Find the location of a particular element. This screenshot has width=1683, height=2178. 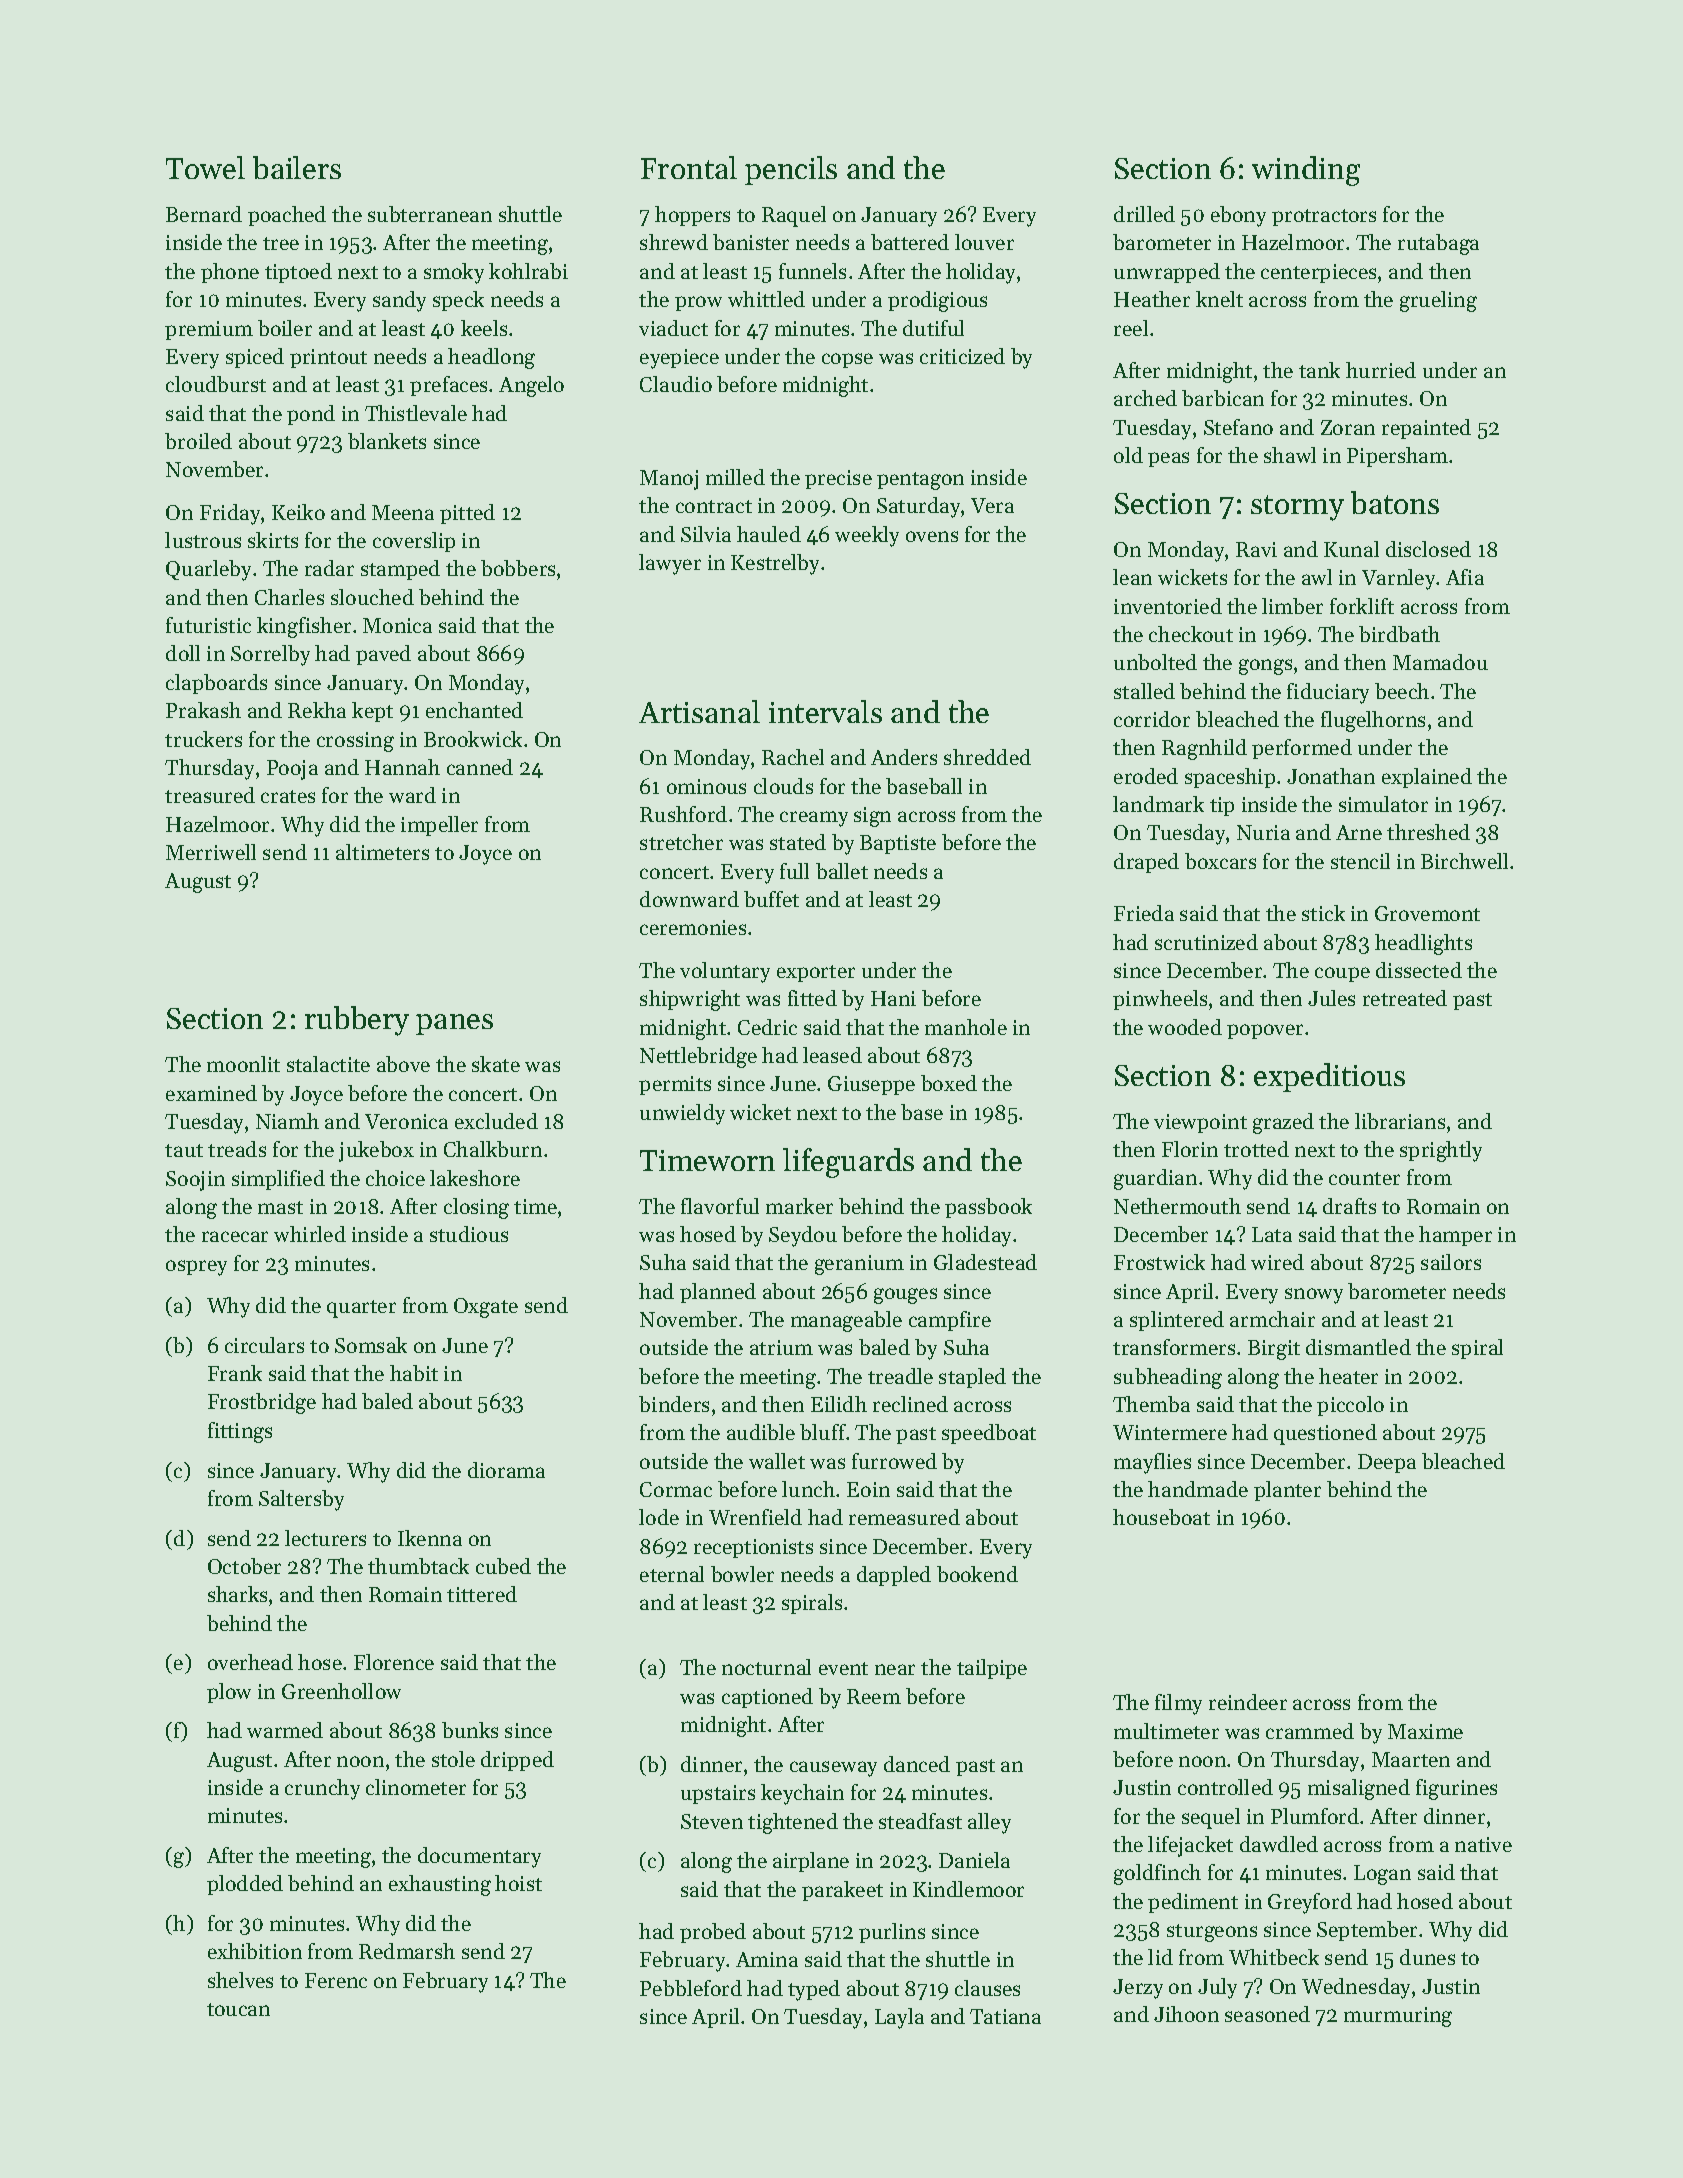

winding is located at coordinates (1306, 171).
